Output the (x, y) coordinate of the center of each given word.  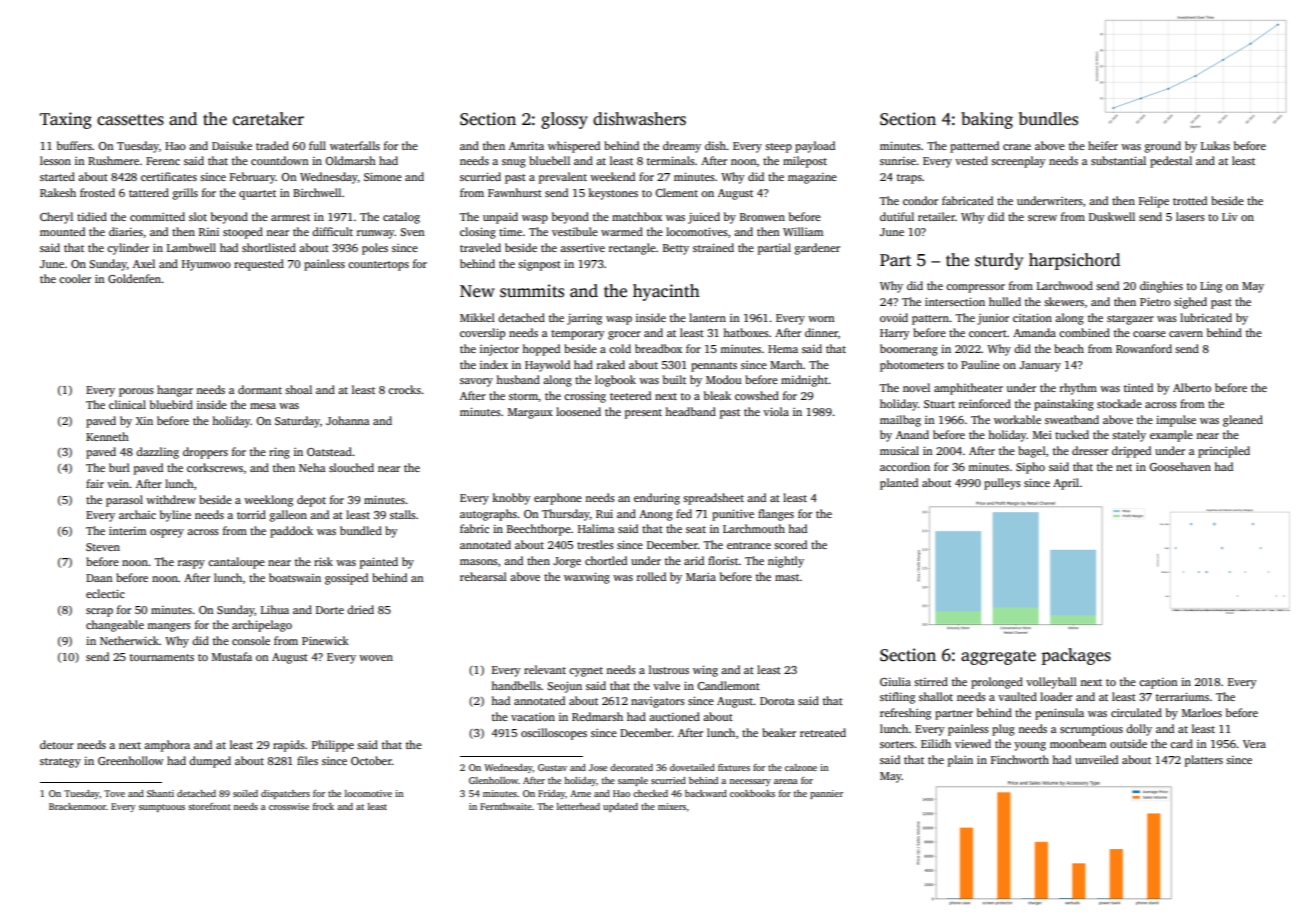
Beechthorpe (539, 530)
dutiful (897, 216)
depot (311, 501)
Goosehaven (1180, 466)
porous (136, 392)
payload (815, 147)
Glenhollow (493, 780)
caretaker (268, 119)
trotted (1190, 200)
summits (532, 291)
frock (323, 806)
